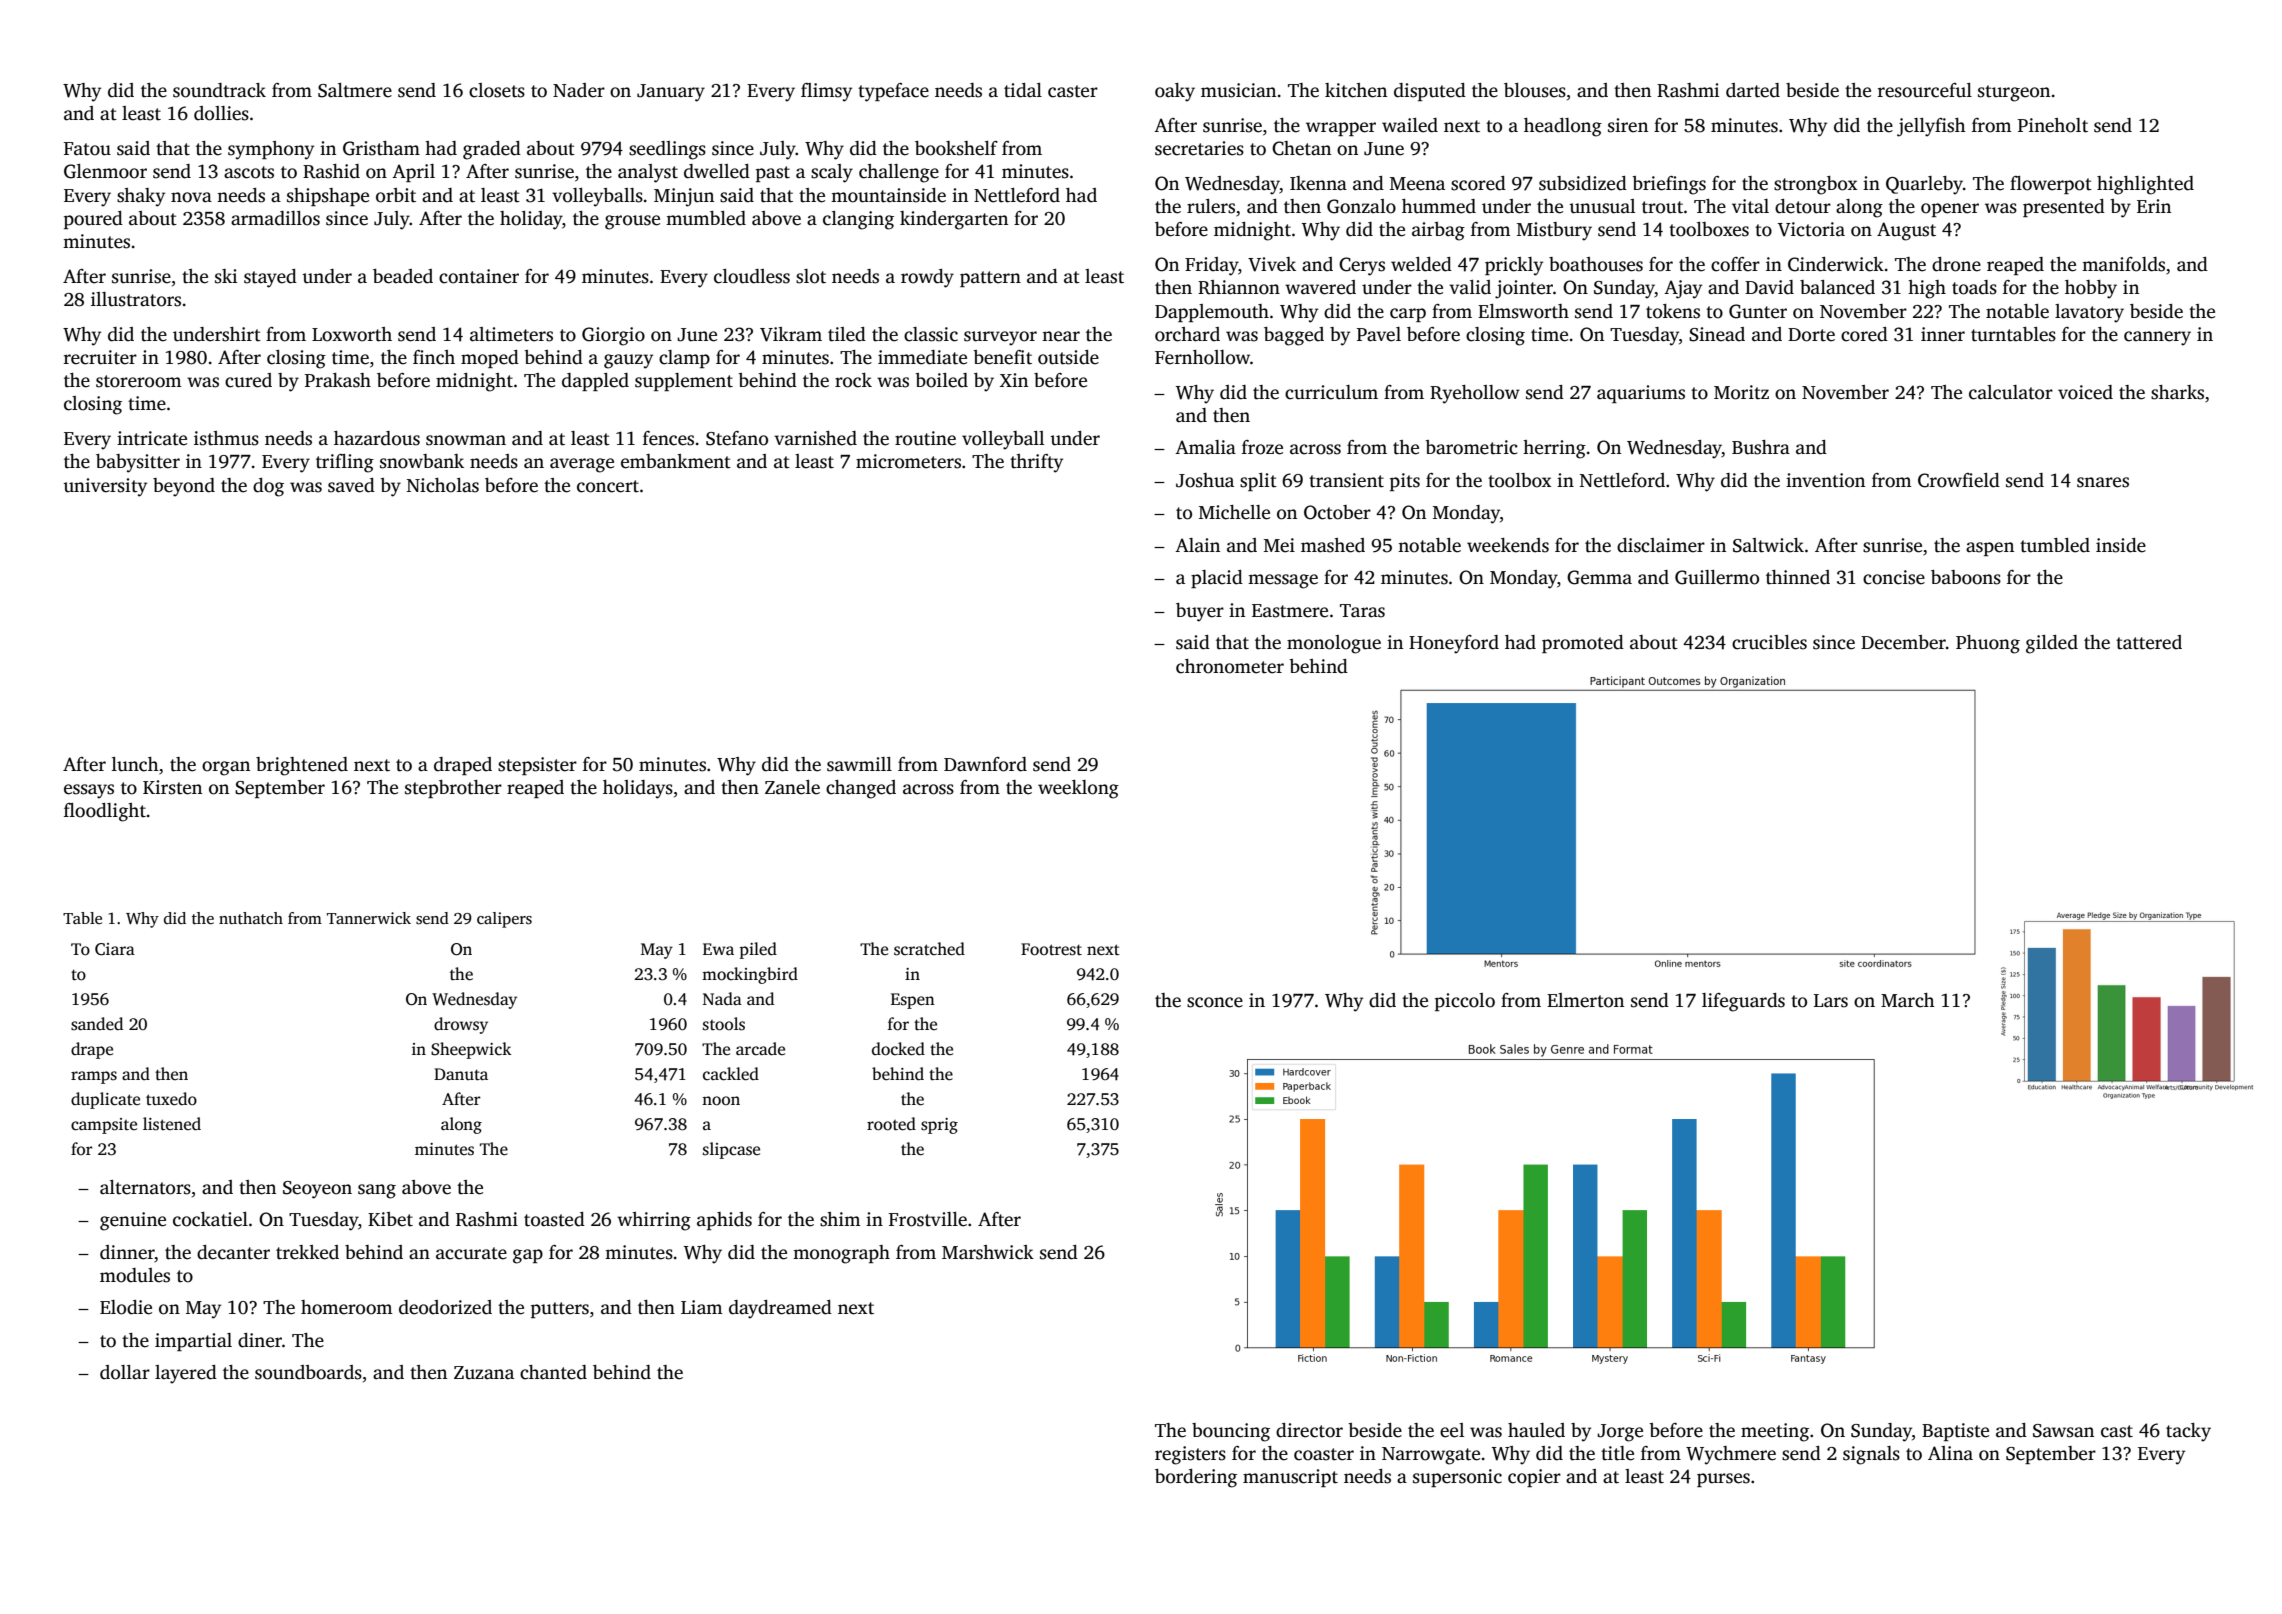  What do you see at coordinates (1753, 90) in the image?
I see `darted` at bounding box center [1753, 90].
